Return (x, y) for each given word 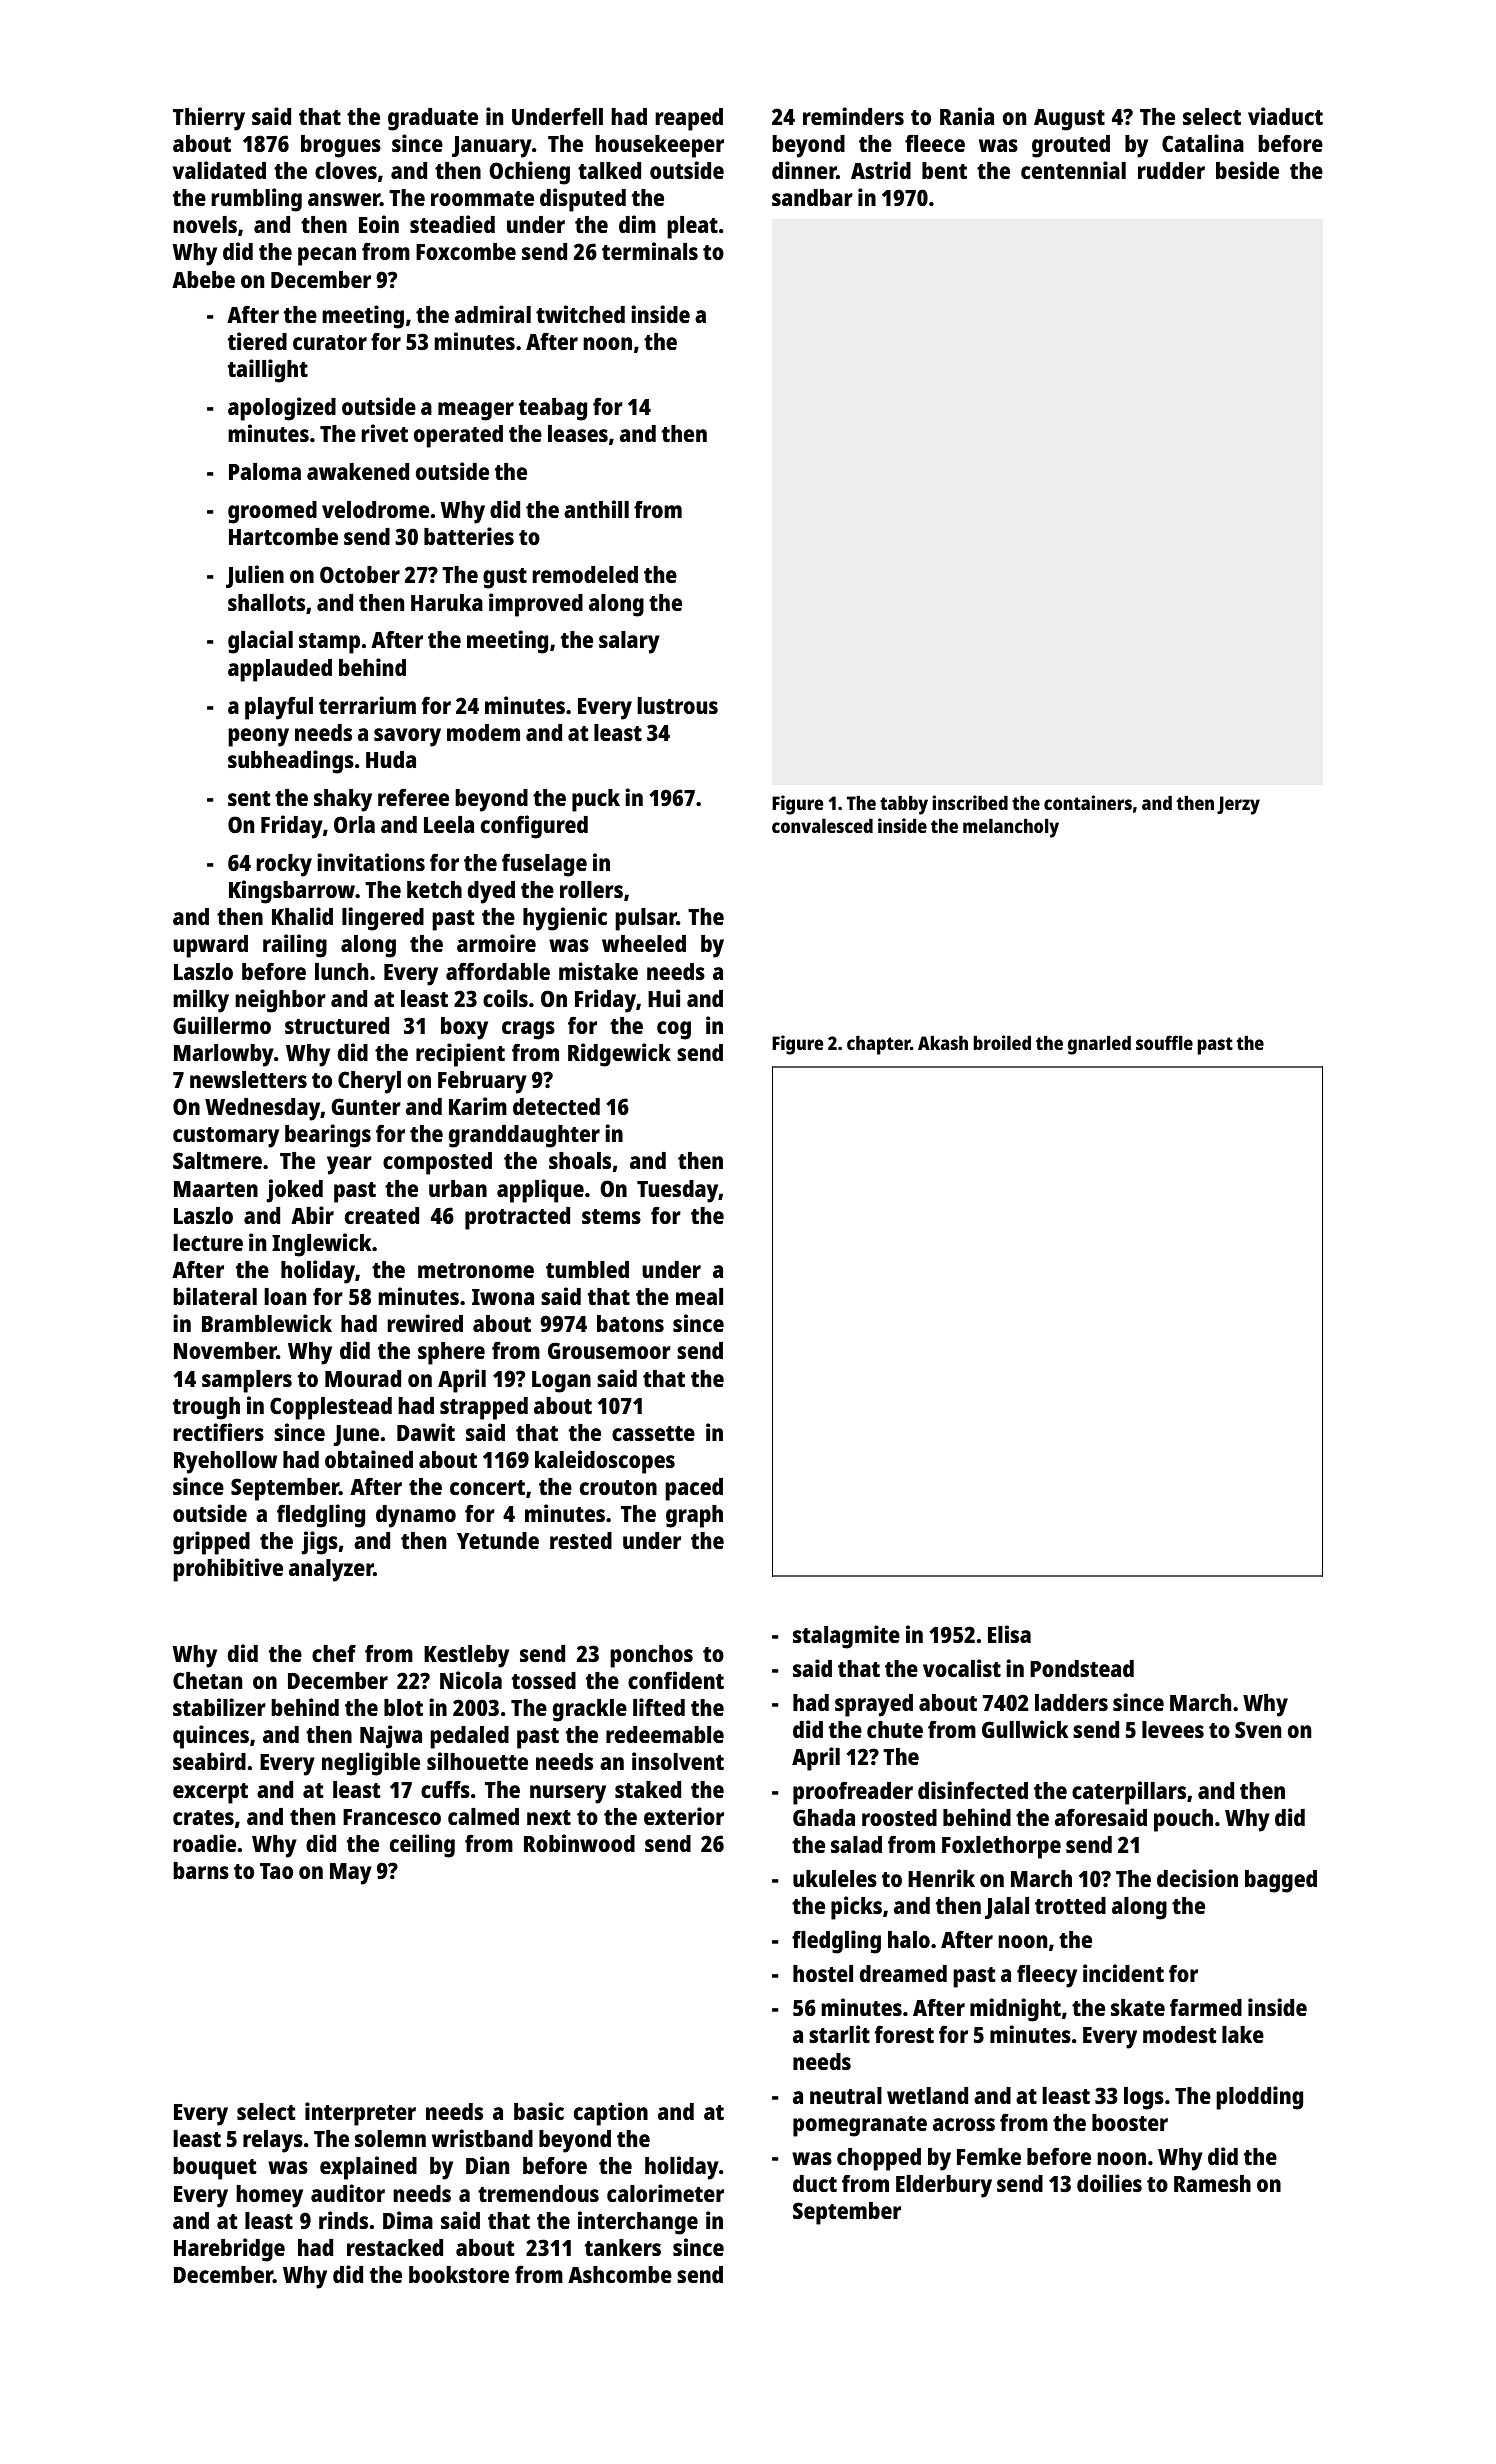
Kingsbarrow (292, 892)
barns (201, 1870)
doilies (1109, 2183)
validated (219, 170)
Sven (1258, 1729)
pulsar (646, 919)
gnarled (1099, 1045)
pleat (692, 227)
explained (368, 2168)
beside (1247, 170)
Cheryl (369, 1082)
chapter (879, 1045)
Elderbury (944, 2186)
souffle (1164, 1042)
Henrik (941, 1878)
